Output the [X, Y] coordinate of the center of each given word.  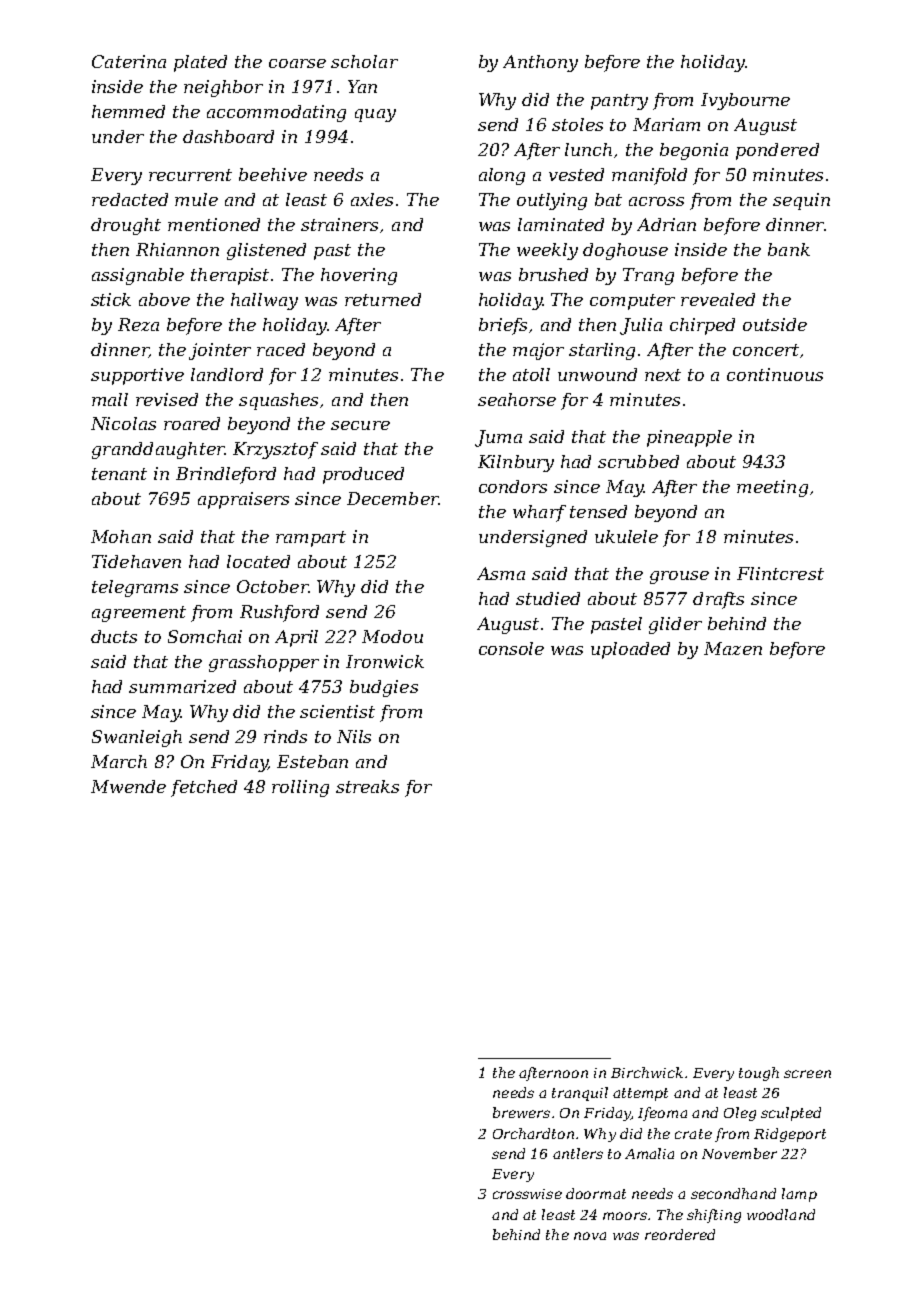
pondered [777, 151]
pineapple [689, 438]
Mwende [128, 786]
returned [383, 299]
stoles [577, 124]
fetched [204, 788]
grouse [679, 577]
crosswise [527, 1194]
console [511, 648]
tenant [119, 474]
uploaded [630, 650]
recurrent [190, 175]
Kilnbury [516, 463]
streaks [367, 786]
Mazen [733, 648]
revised [167, 399]
